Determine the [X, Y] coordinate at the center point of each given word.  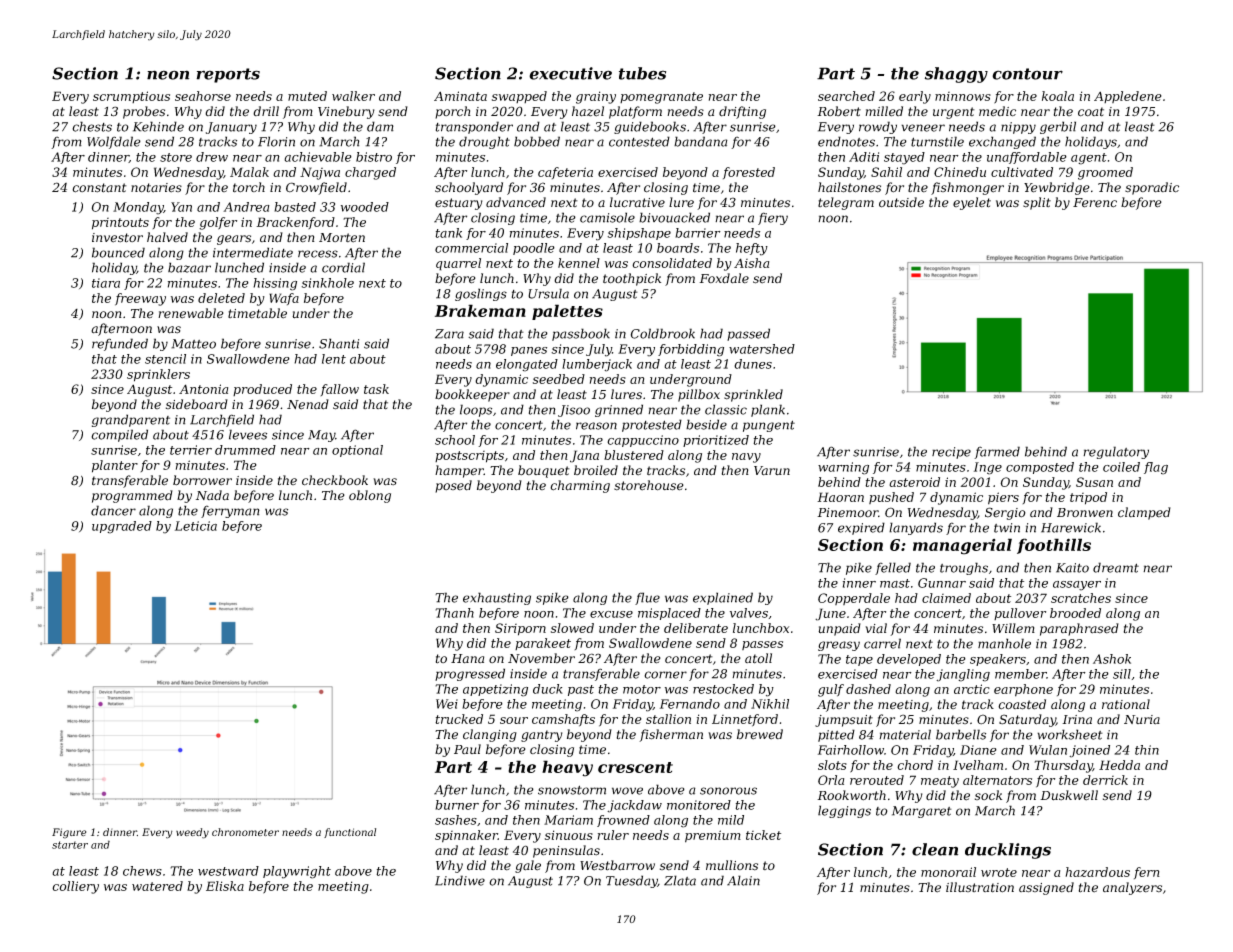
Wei [447, 704]
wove [627, 791]
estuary [459, 204]
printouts [120, 224]
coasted [1022, 704]
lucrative [637, 202]
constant [99, 188]
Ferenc [1095, 203]
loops [476, 410]
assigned [1046, 888]
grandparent [131, 420]
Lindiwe [460, 880]
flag [1156, 468]
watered [157, 886]
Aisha [751, 263]
